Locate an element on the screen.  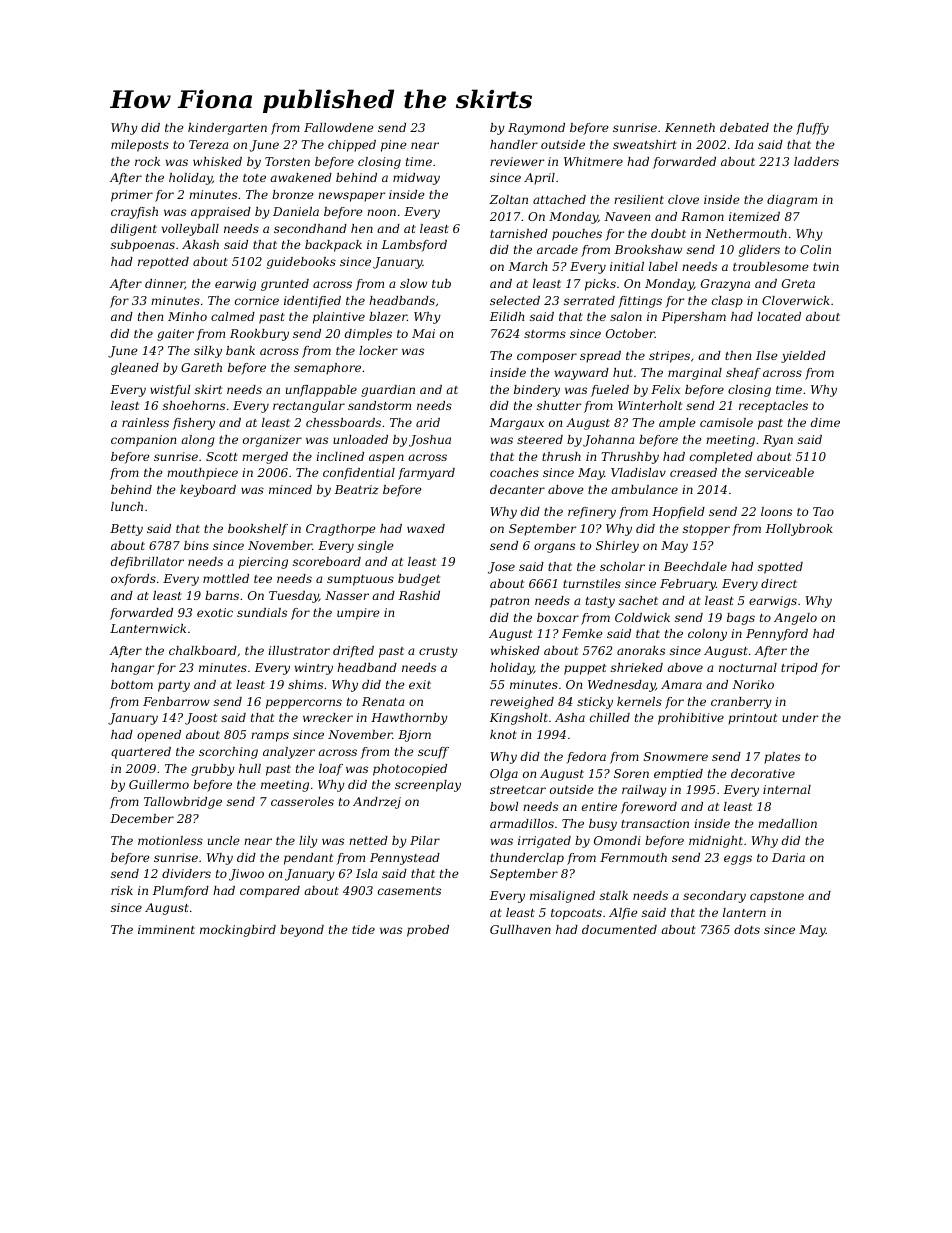
Fallowdene is located at coordinates (339, 127).
